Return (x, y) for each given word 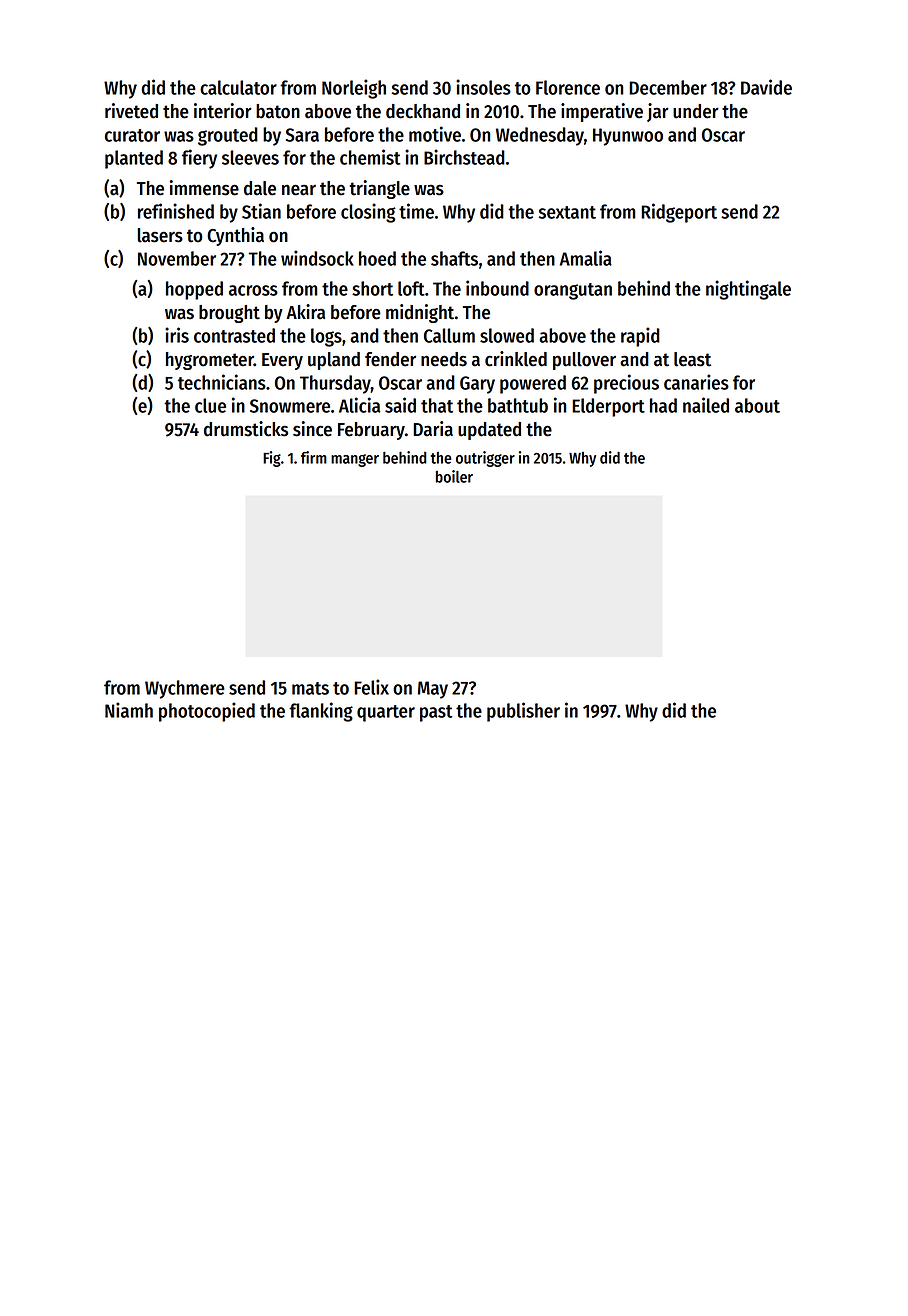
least (692, 359)
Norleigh (354, 89)
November (177, 258)
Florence (568, 87)
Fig (272, 459)
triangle (379, 189)
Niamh (129, 710)
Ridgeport (679, 213)
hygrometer (210, 361)
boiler (454, 476)
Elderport (608, 407)
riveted (131, 111)
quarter (386, 713)
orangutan (573, 291)
